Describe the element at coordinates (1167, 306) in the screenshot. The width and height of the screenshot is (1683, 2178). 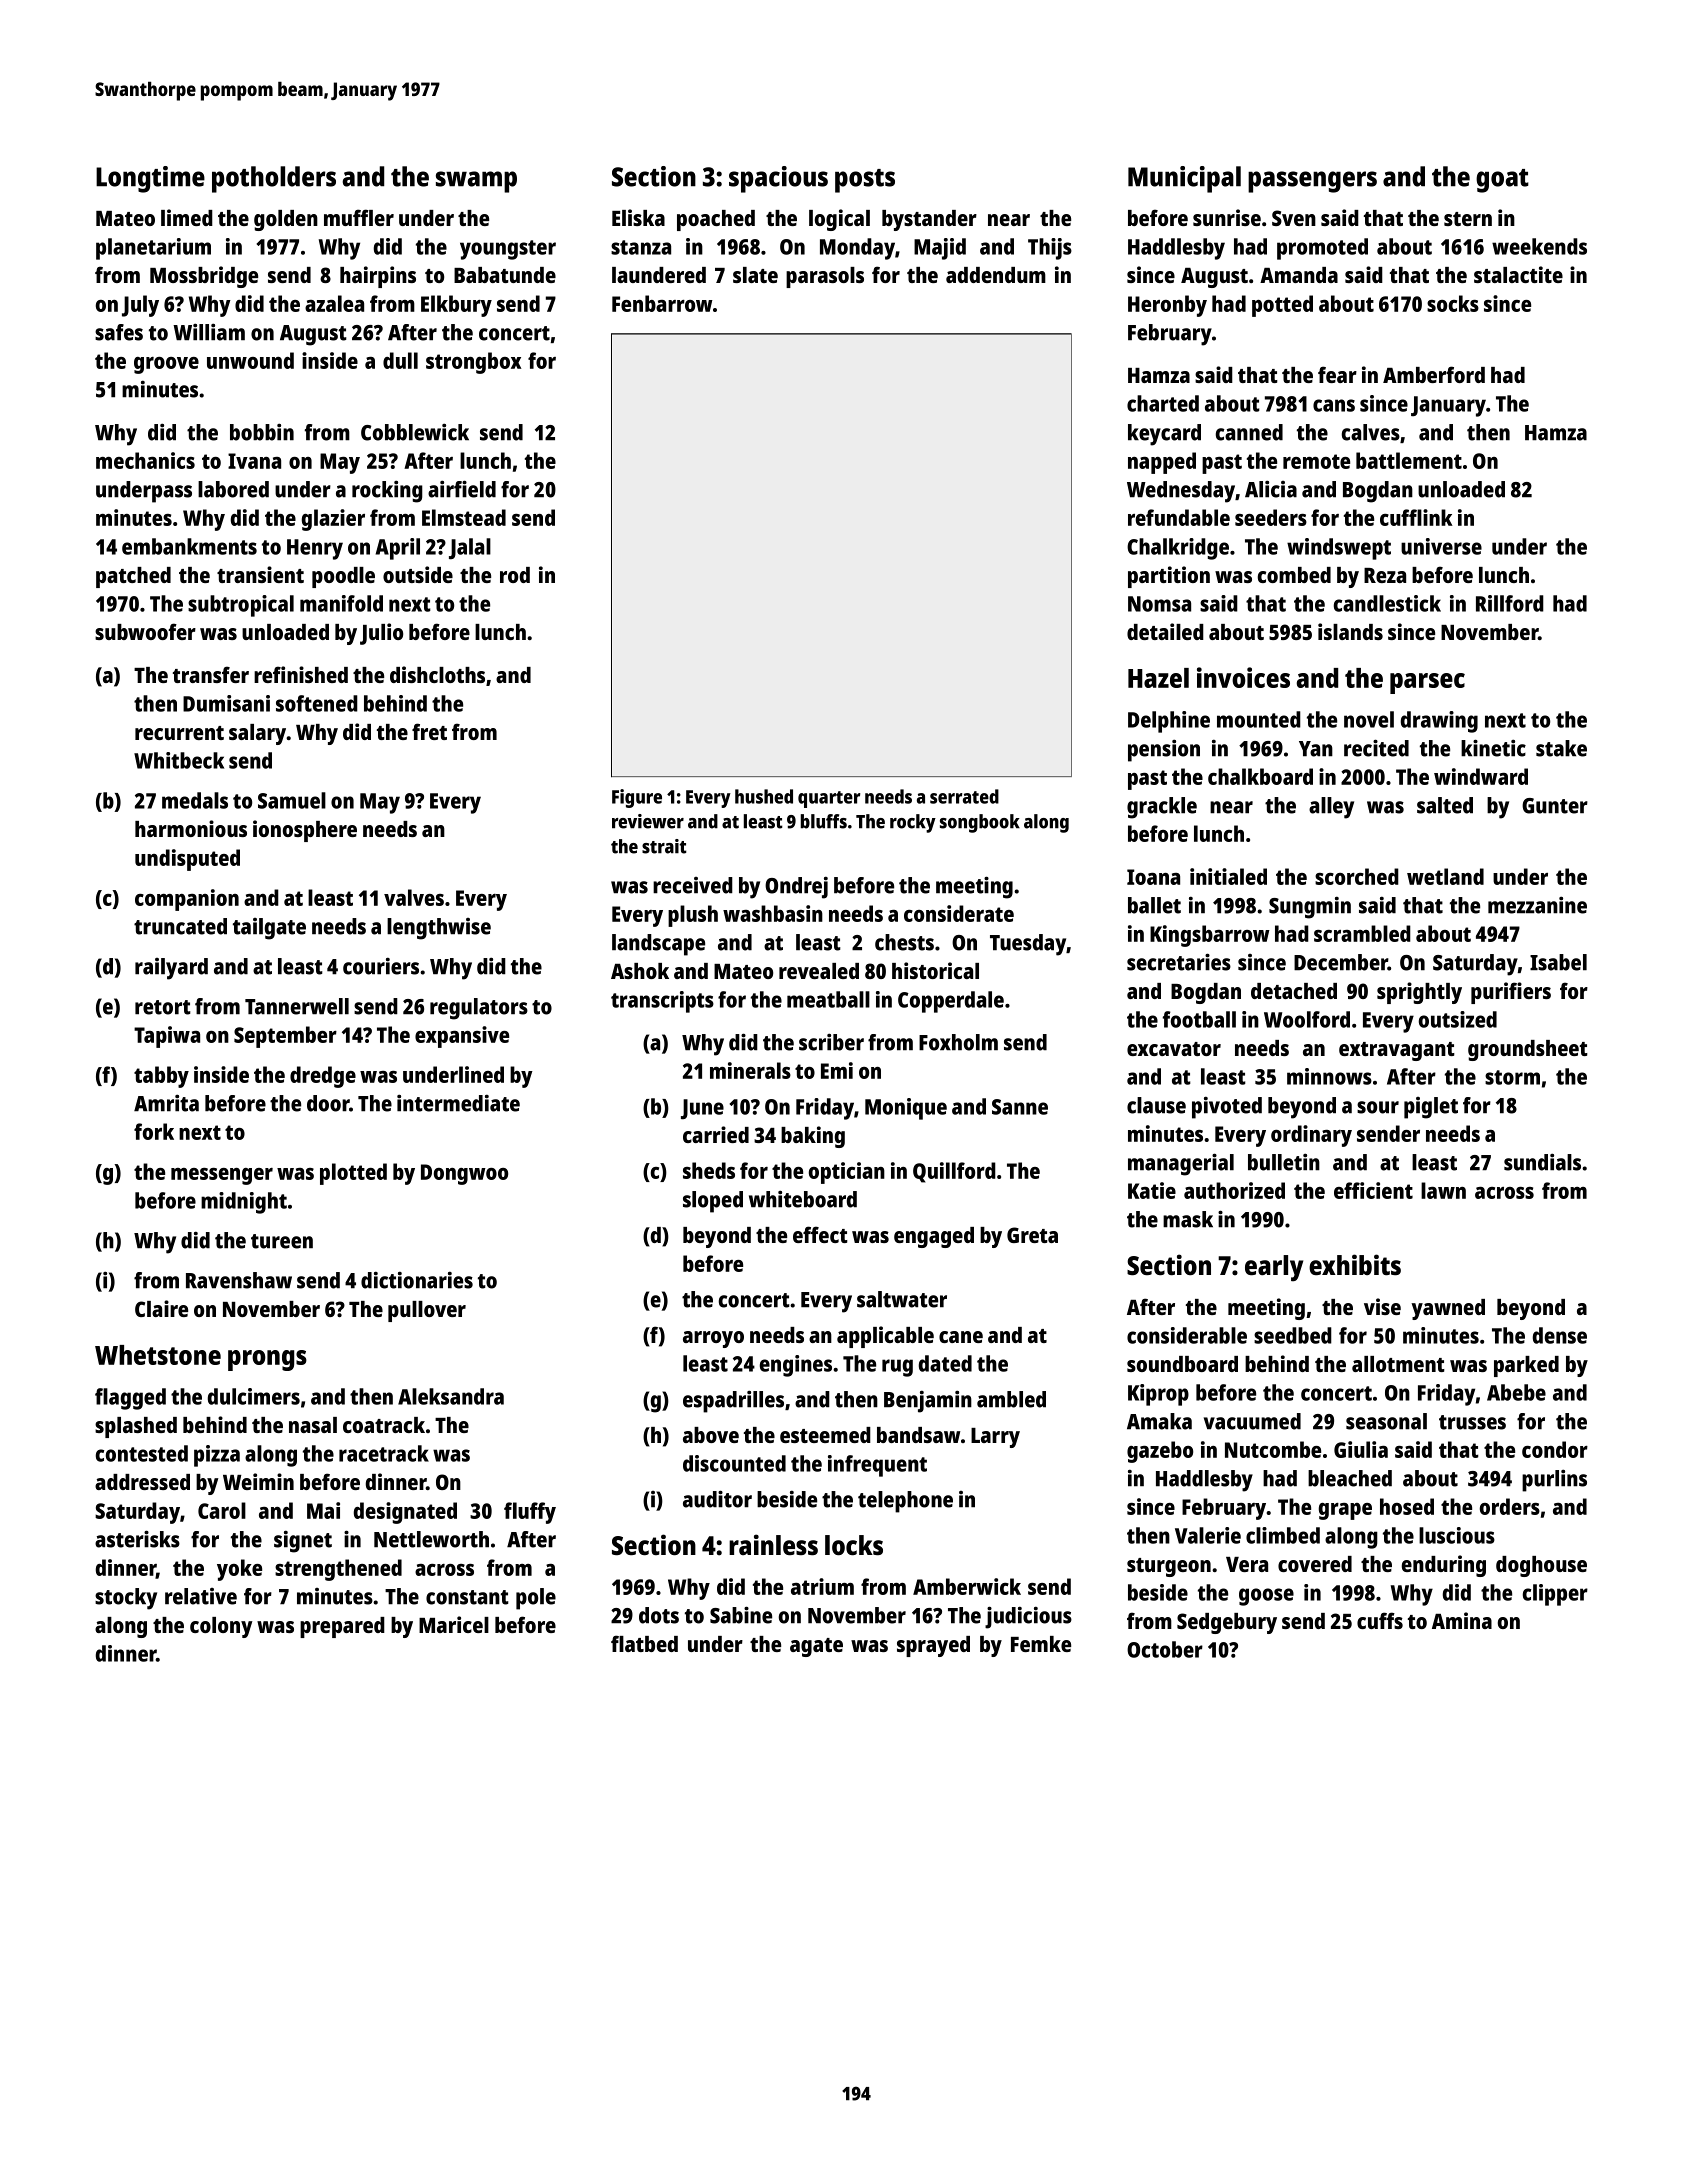
I see `Heronby` at that location.
